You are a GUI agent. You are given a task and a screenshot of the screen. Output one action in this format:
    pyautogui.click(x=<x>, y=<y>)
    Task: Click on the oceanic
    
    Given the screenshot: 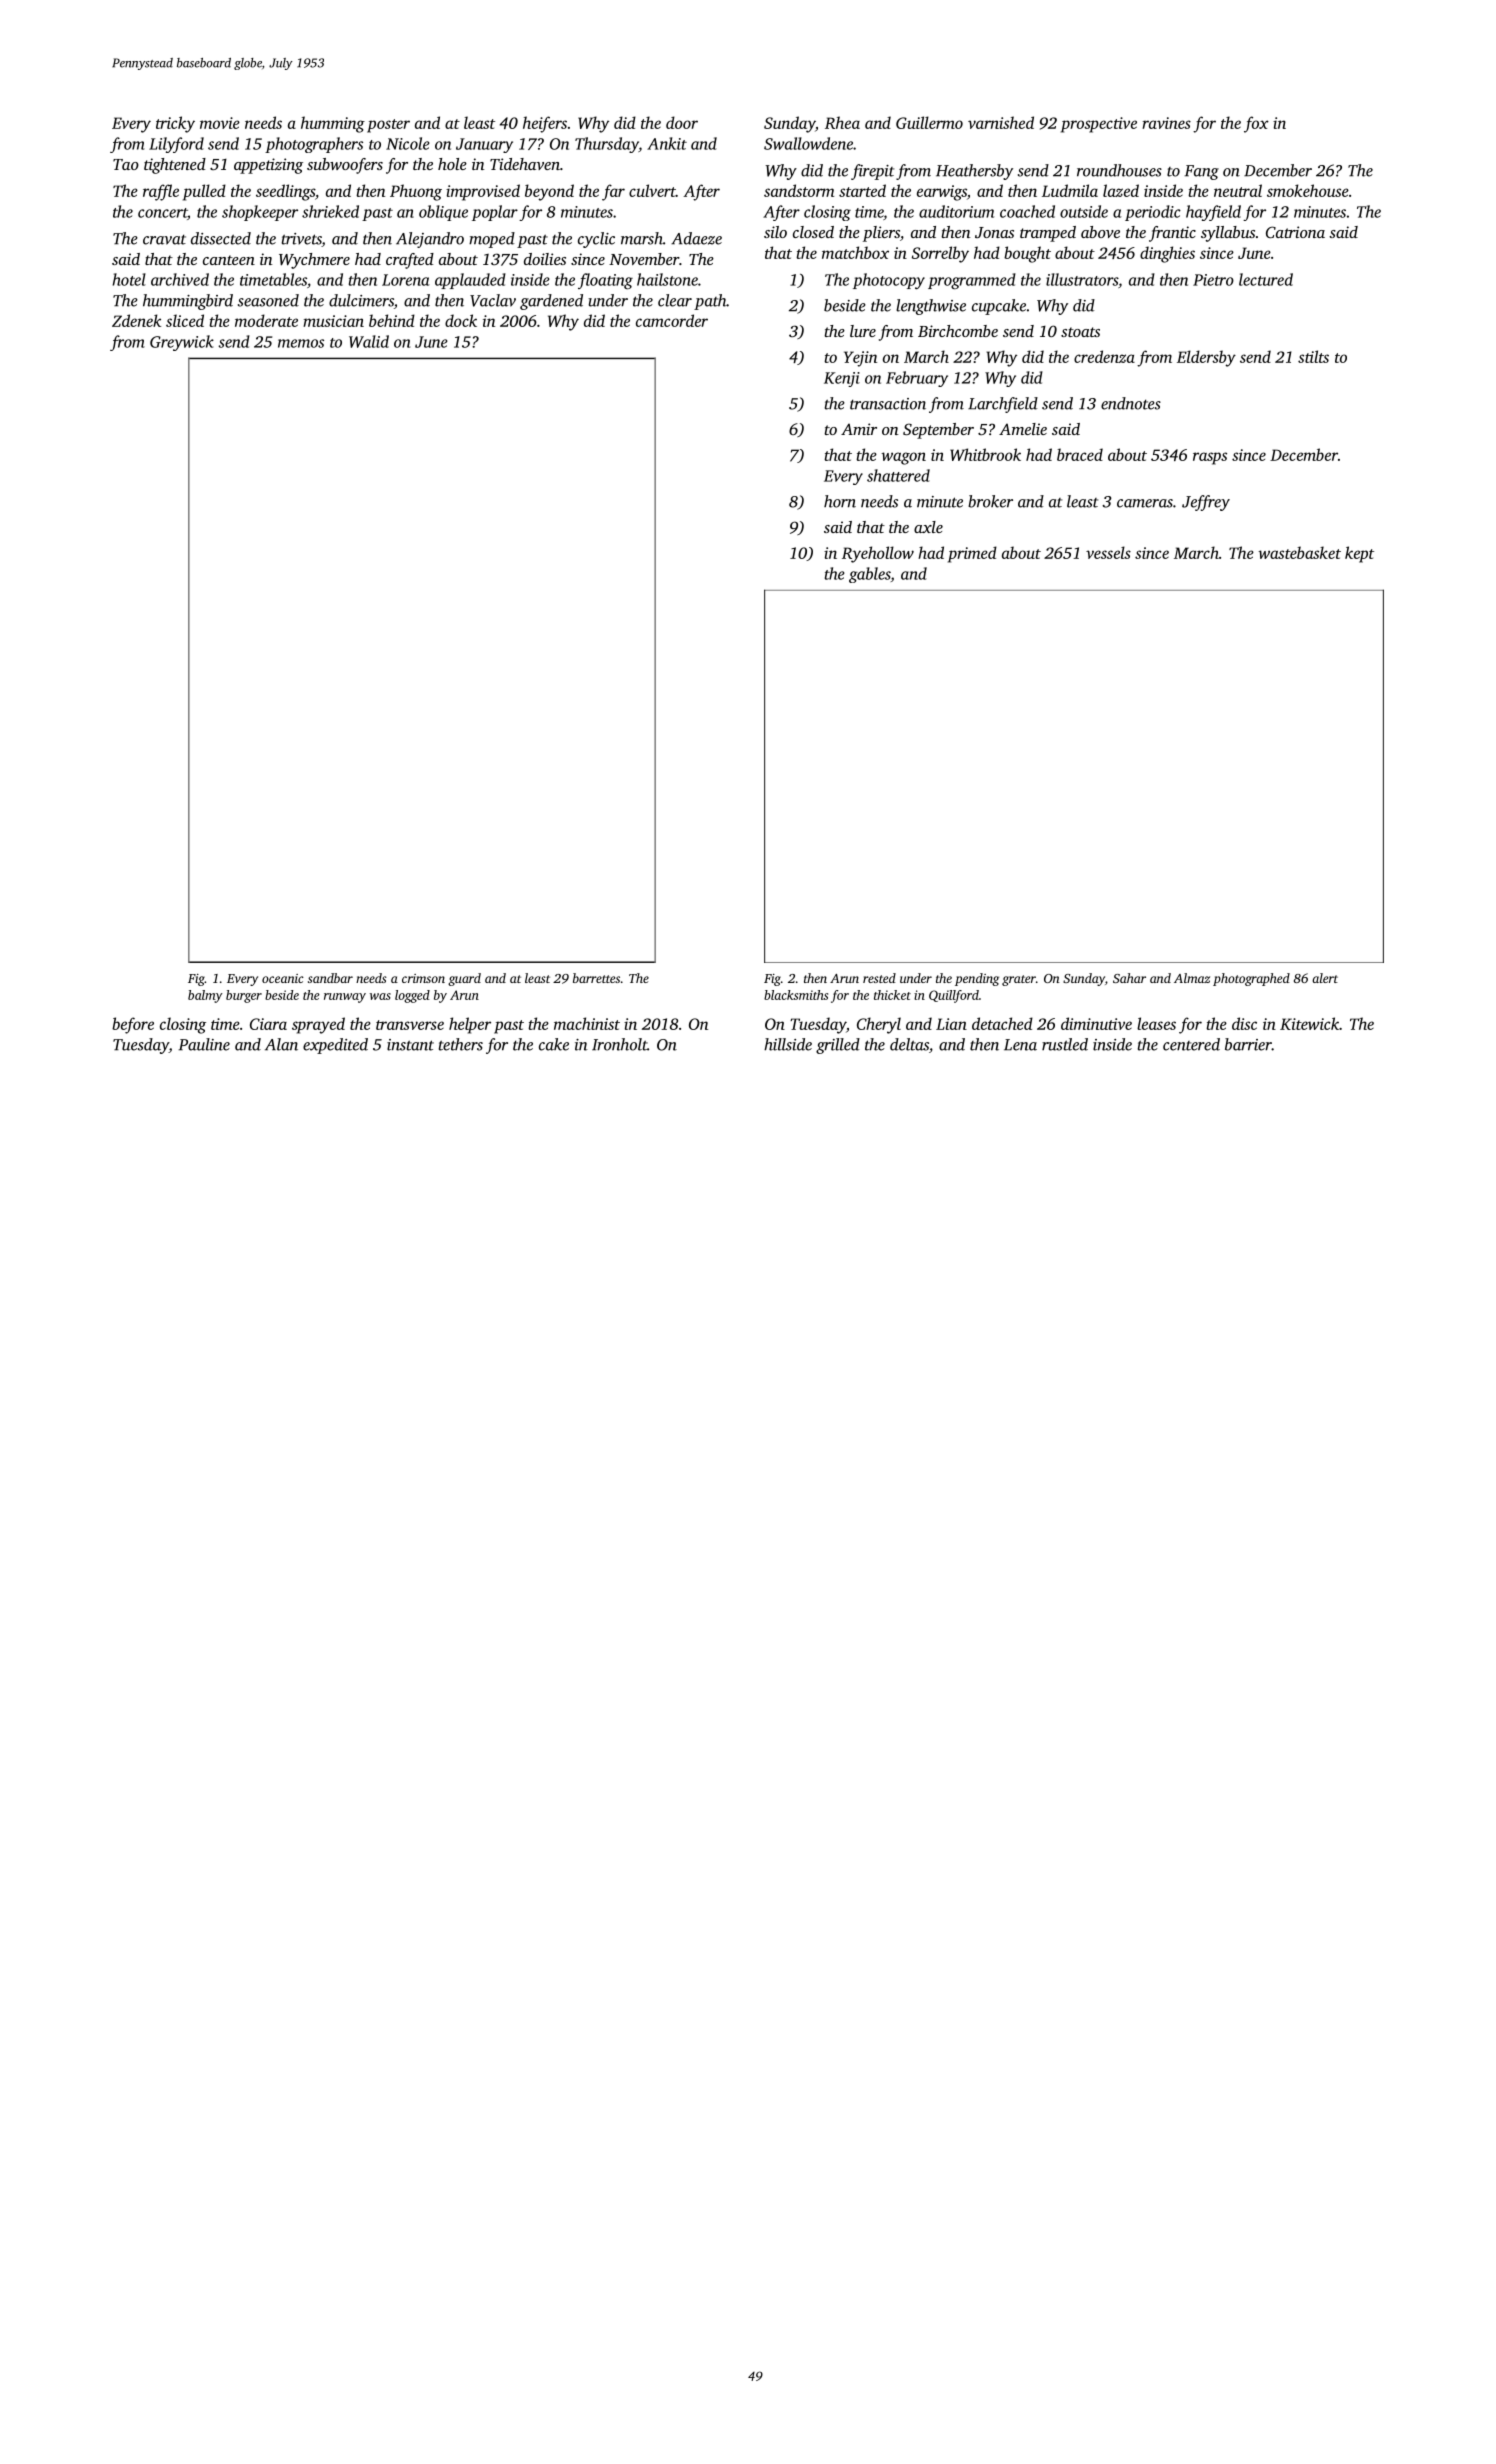 What is the action you would take?
    pyautogui.click(x=283, y=978)
